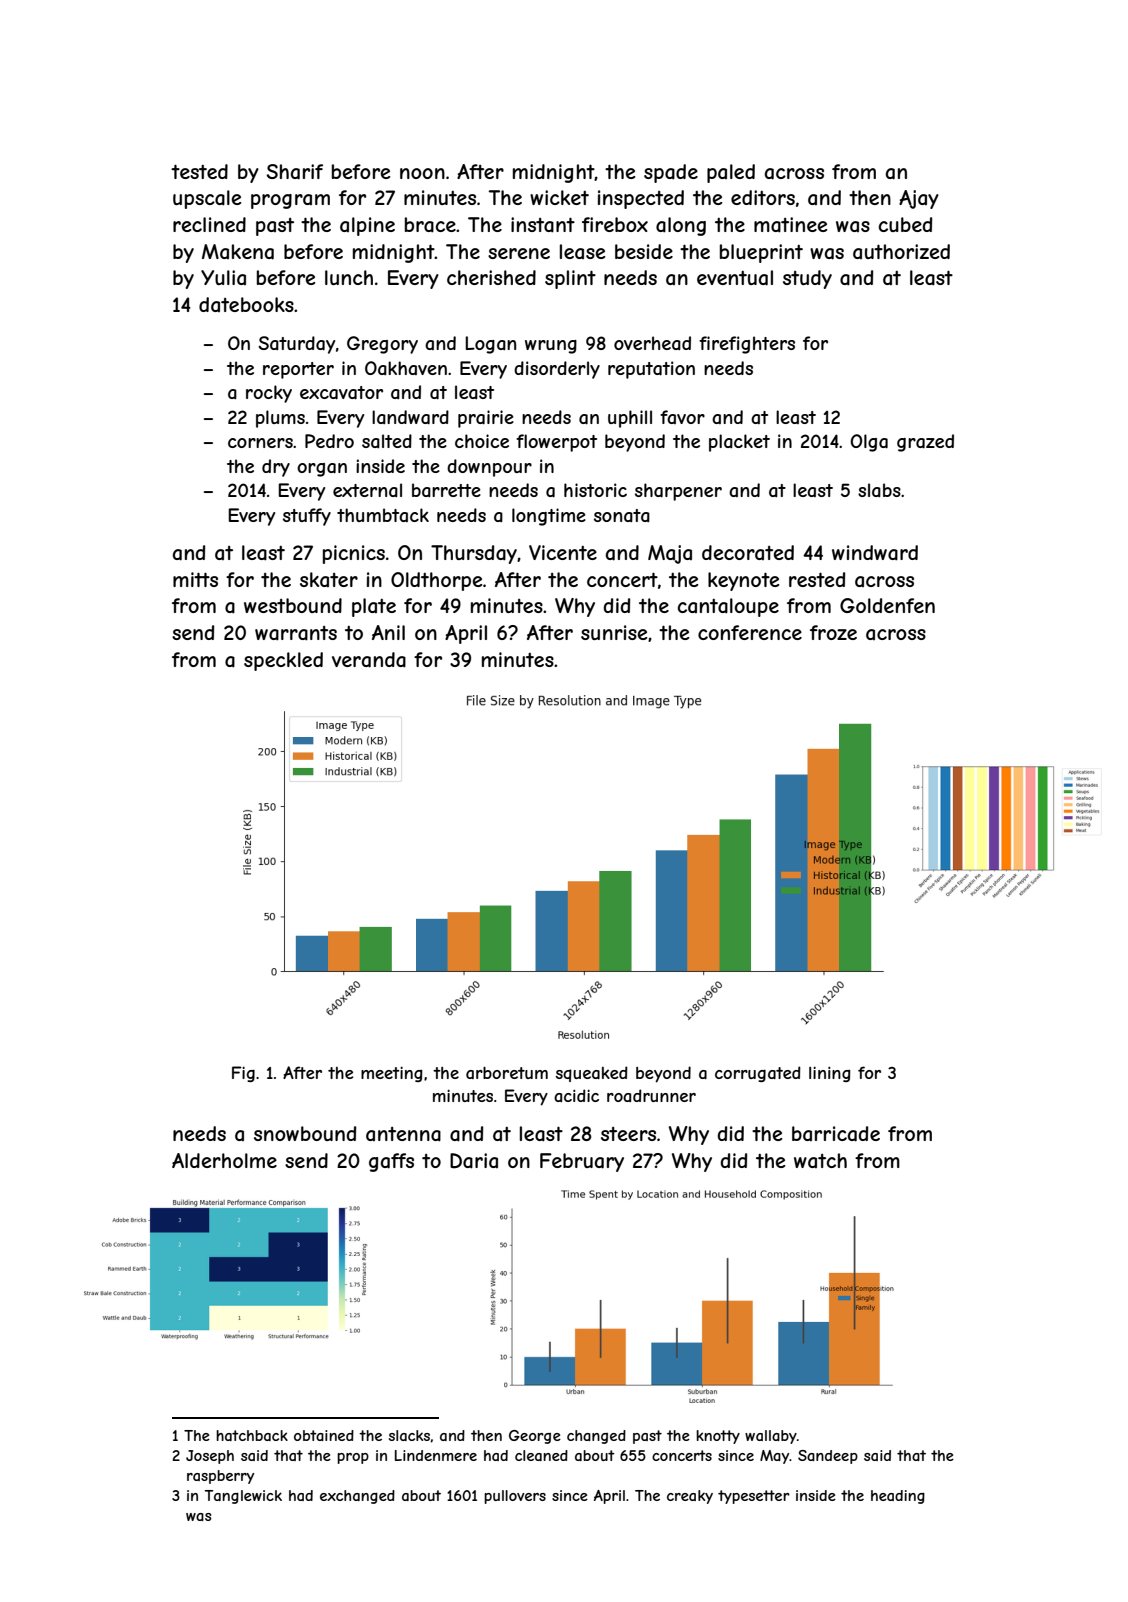  I want to click on decorated, so click(748, 552).
